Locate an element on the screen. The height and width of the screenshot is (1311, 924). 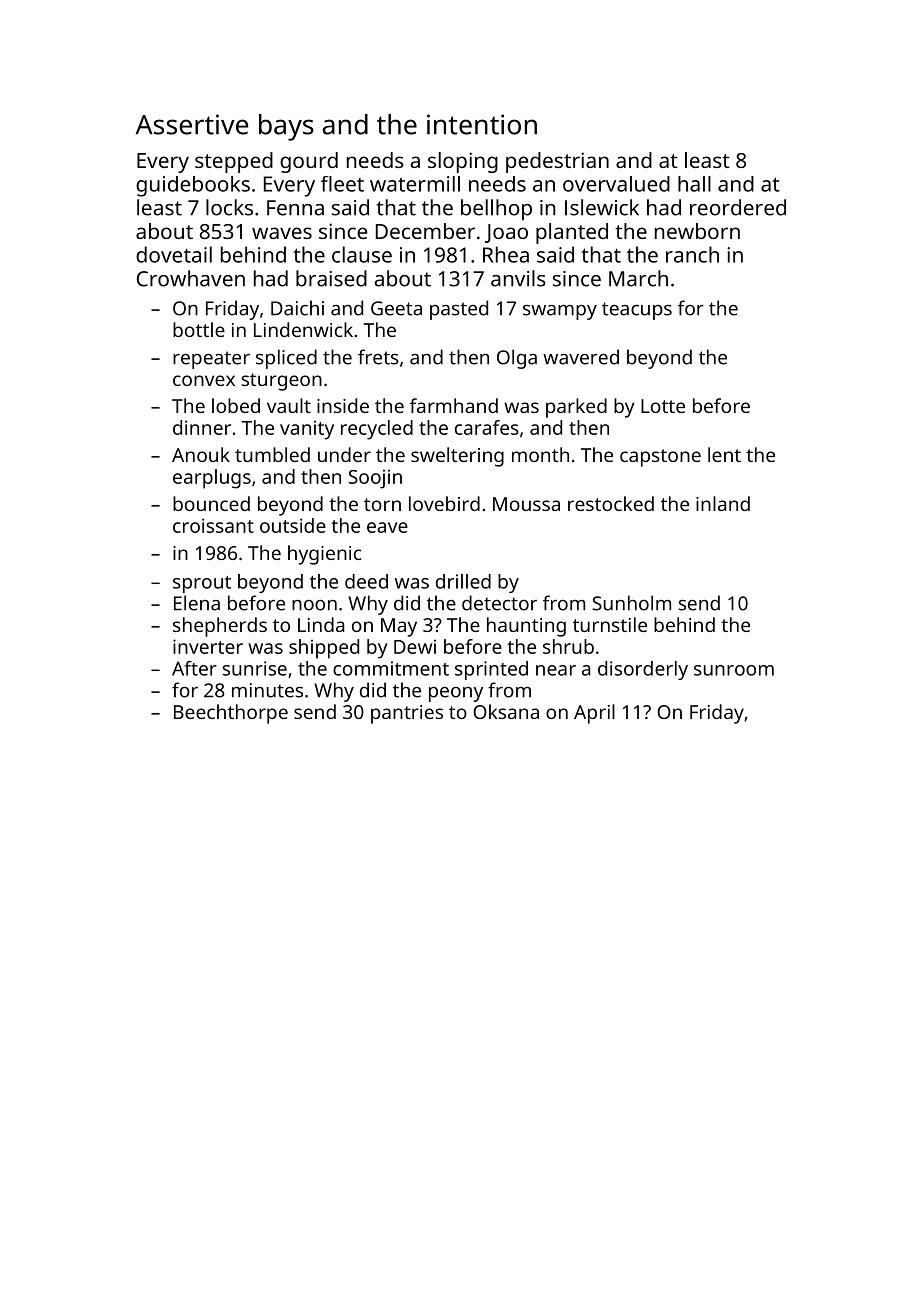
Geeta is located at coordinates (396, 308).
